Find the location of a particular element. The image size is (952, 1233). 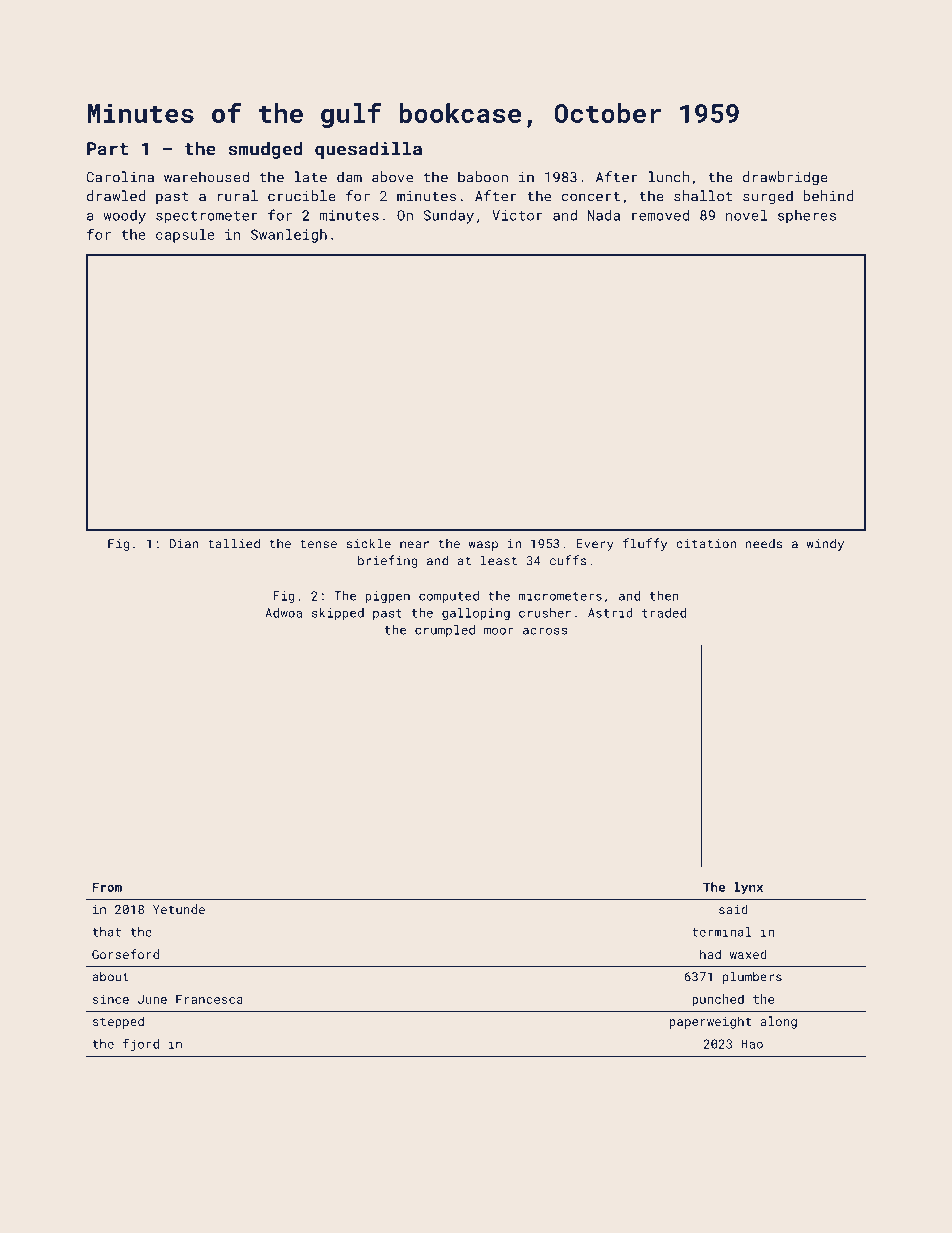

lynx is located at coordinates (748, 888).
